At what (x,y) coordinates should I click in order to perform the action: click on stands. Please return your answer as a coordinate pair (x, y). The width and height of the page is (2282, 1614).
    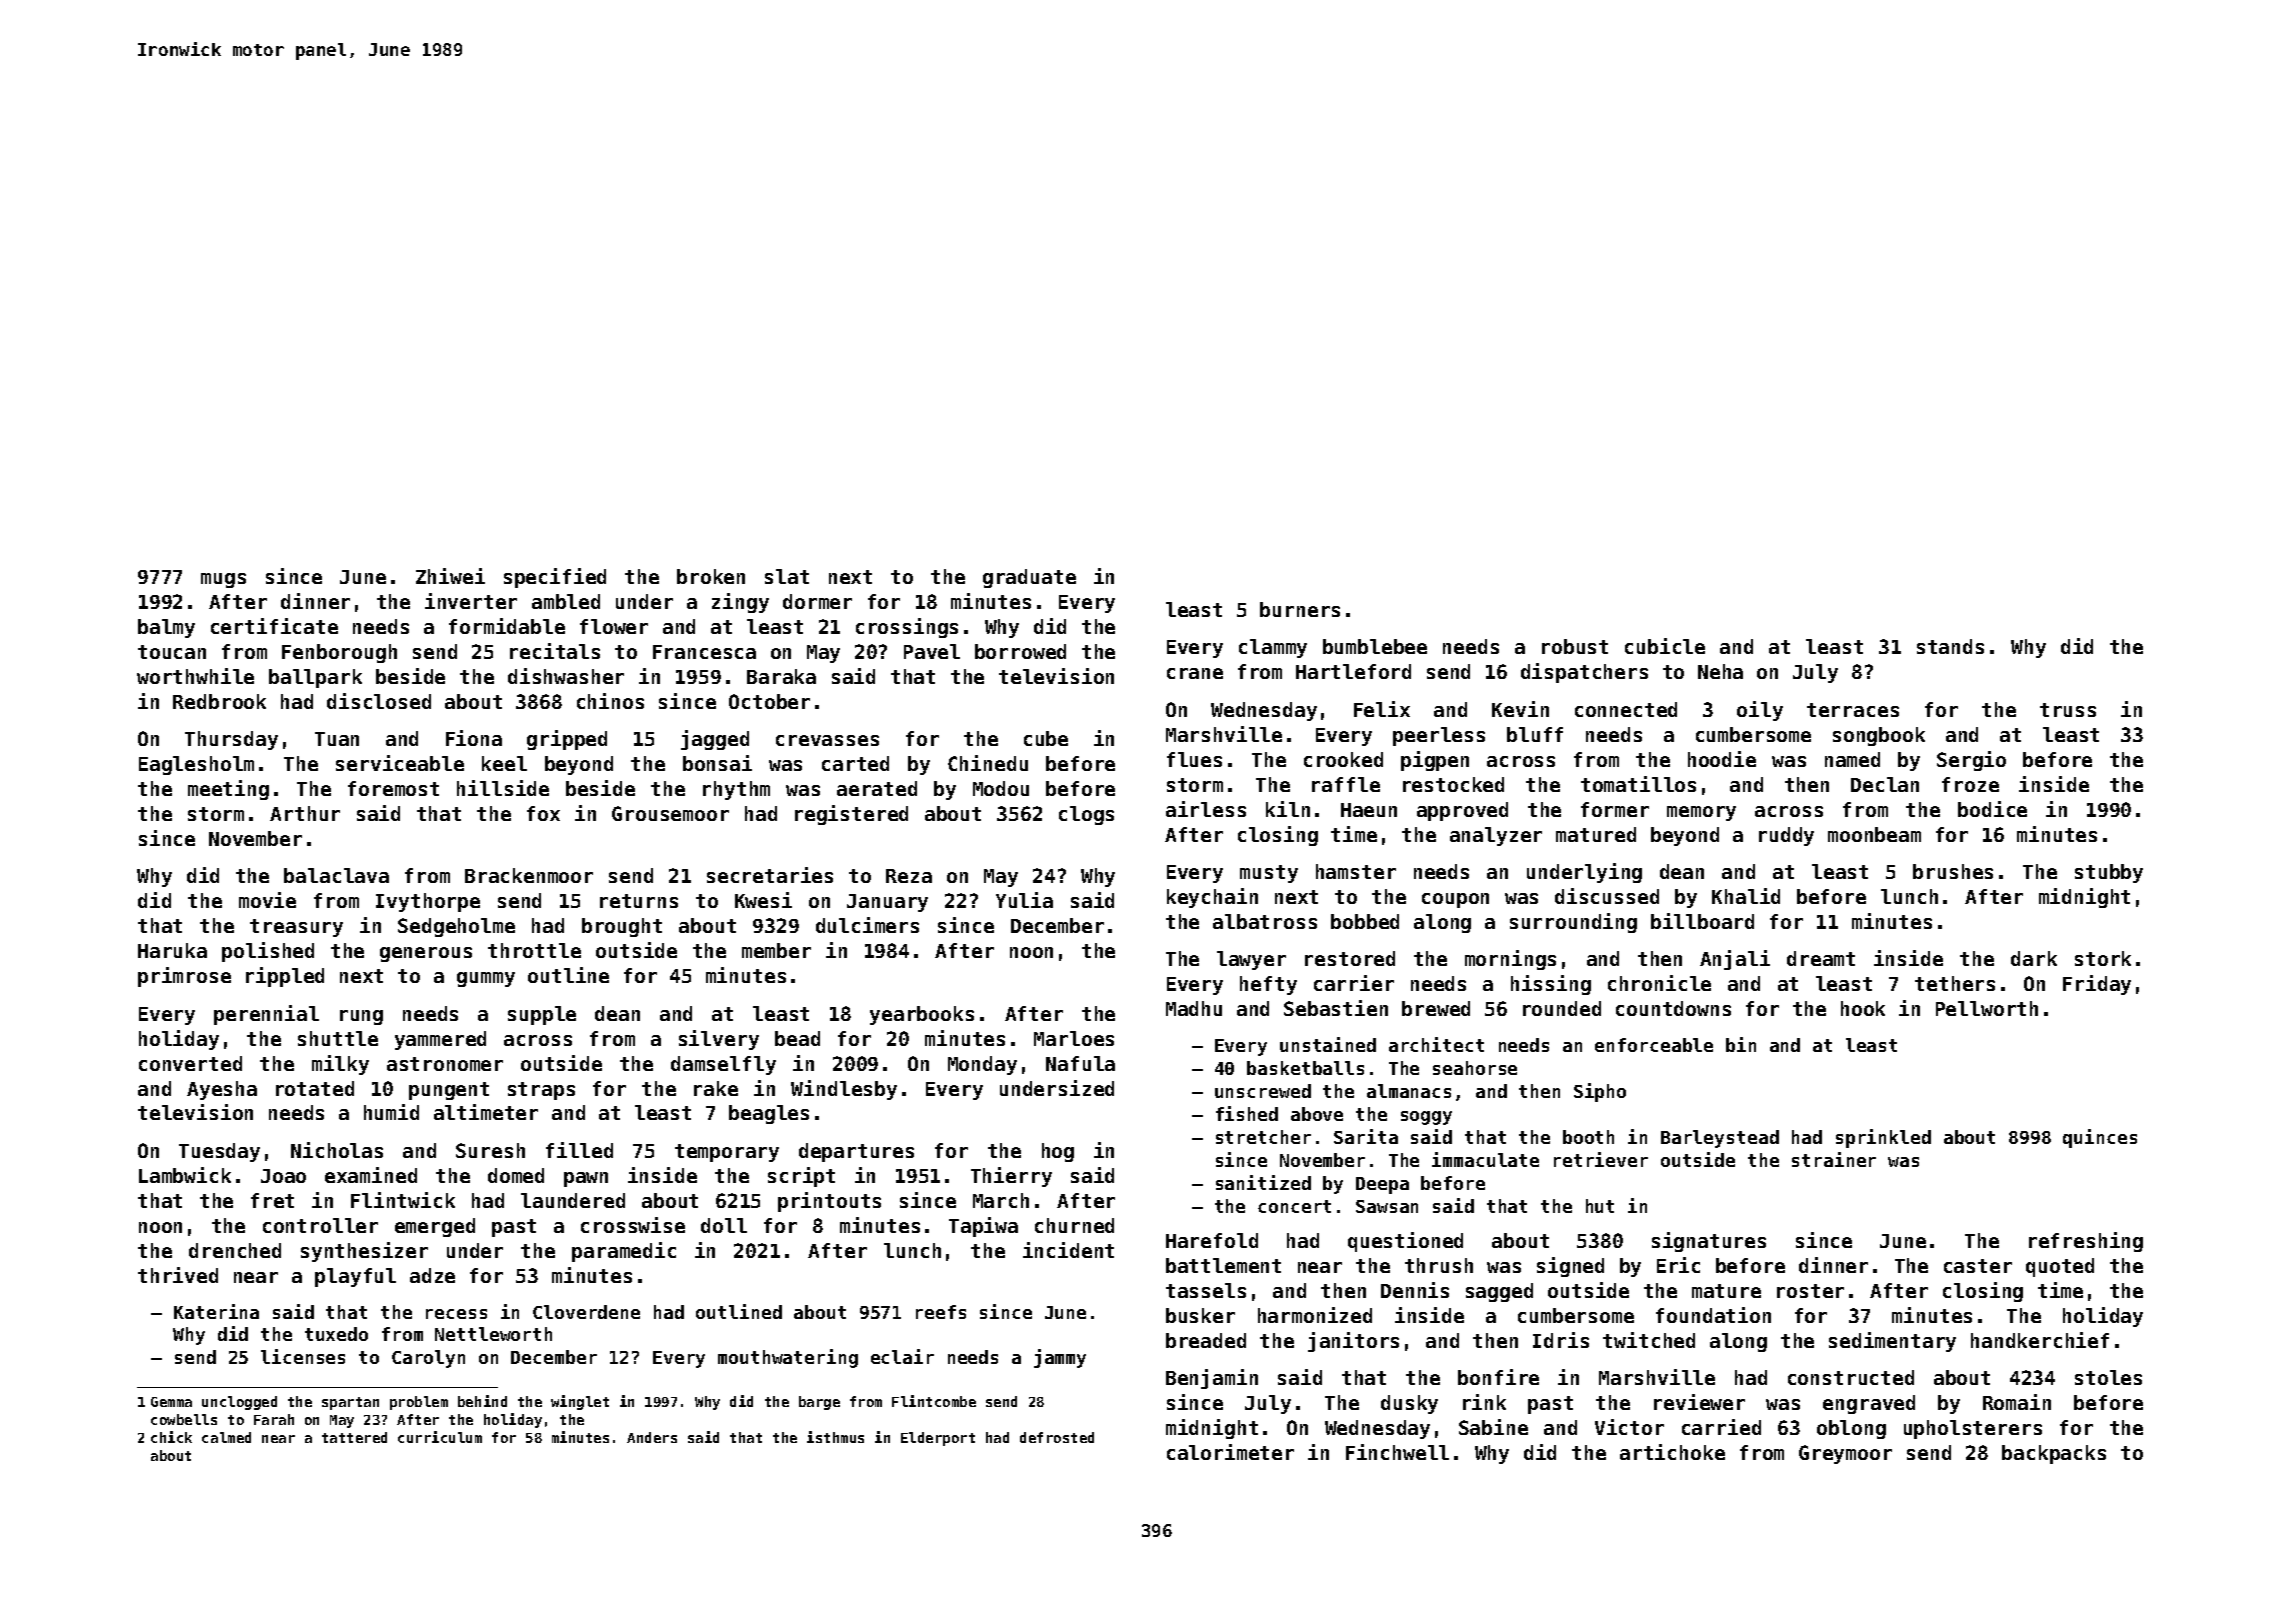
    Looking at the image, I should click on (1950, 646).
